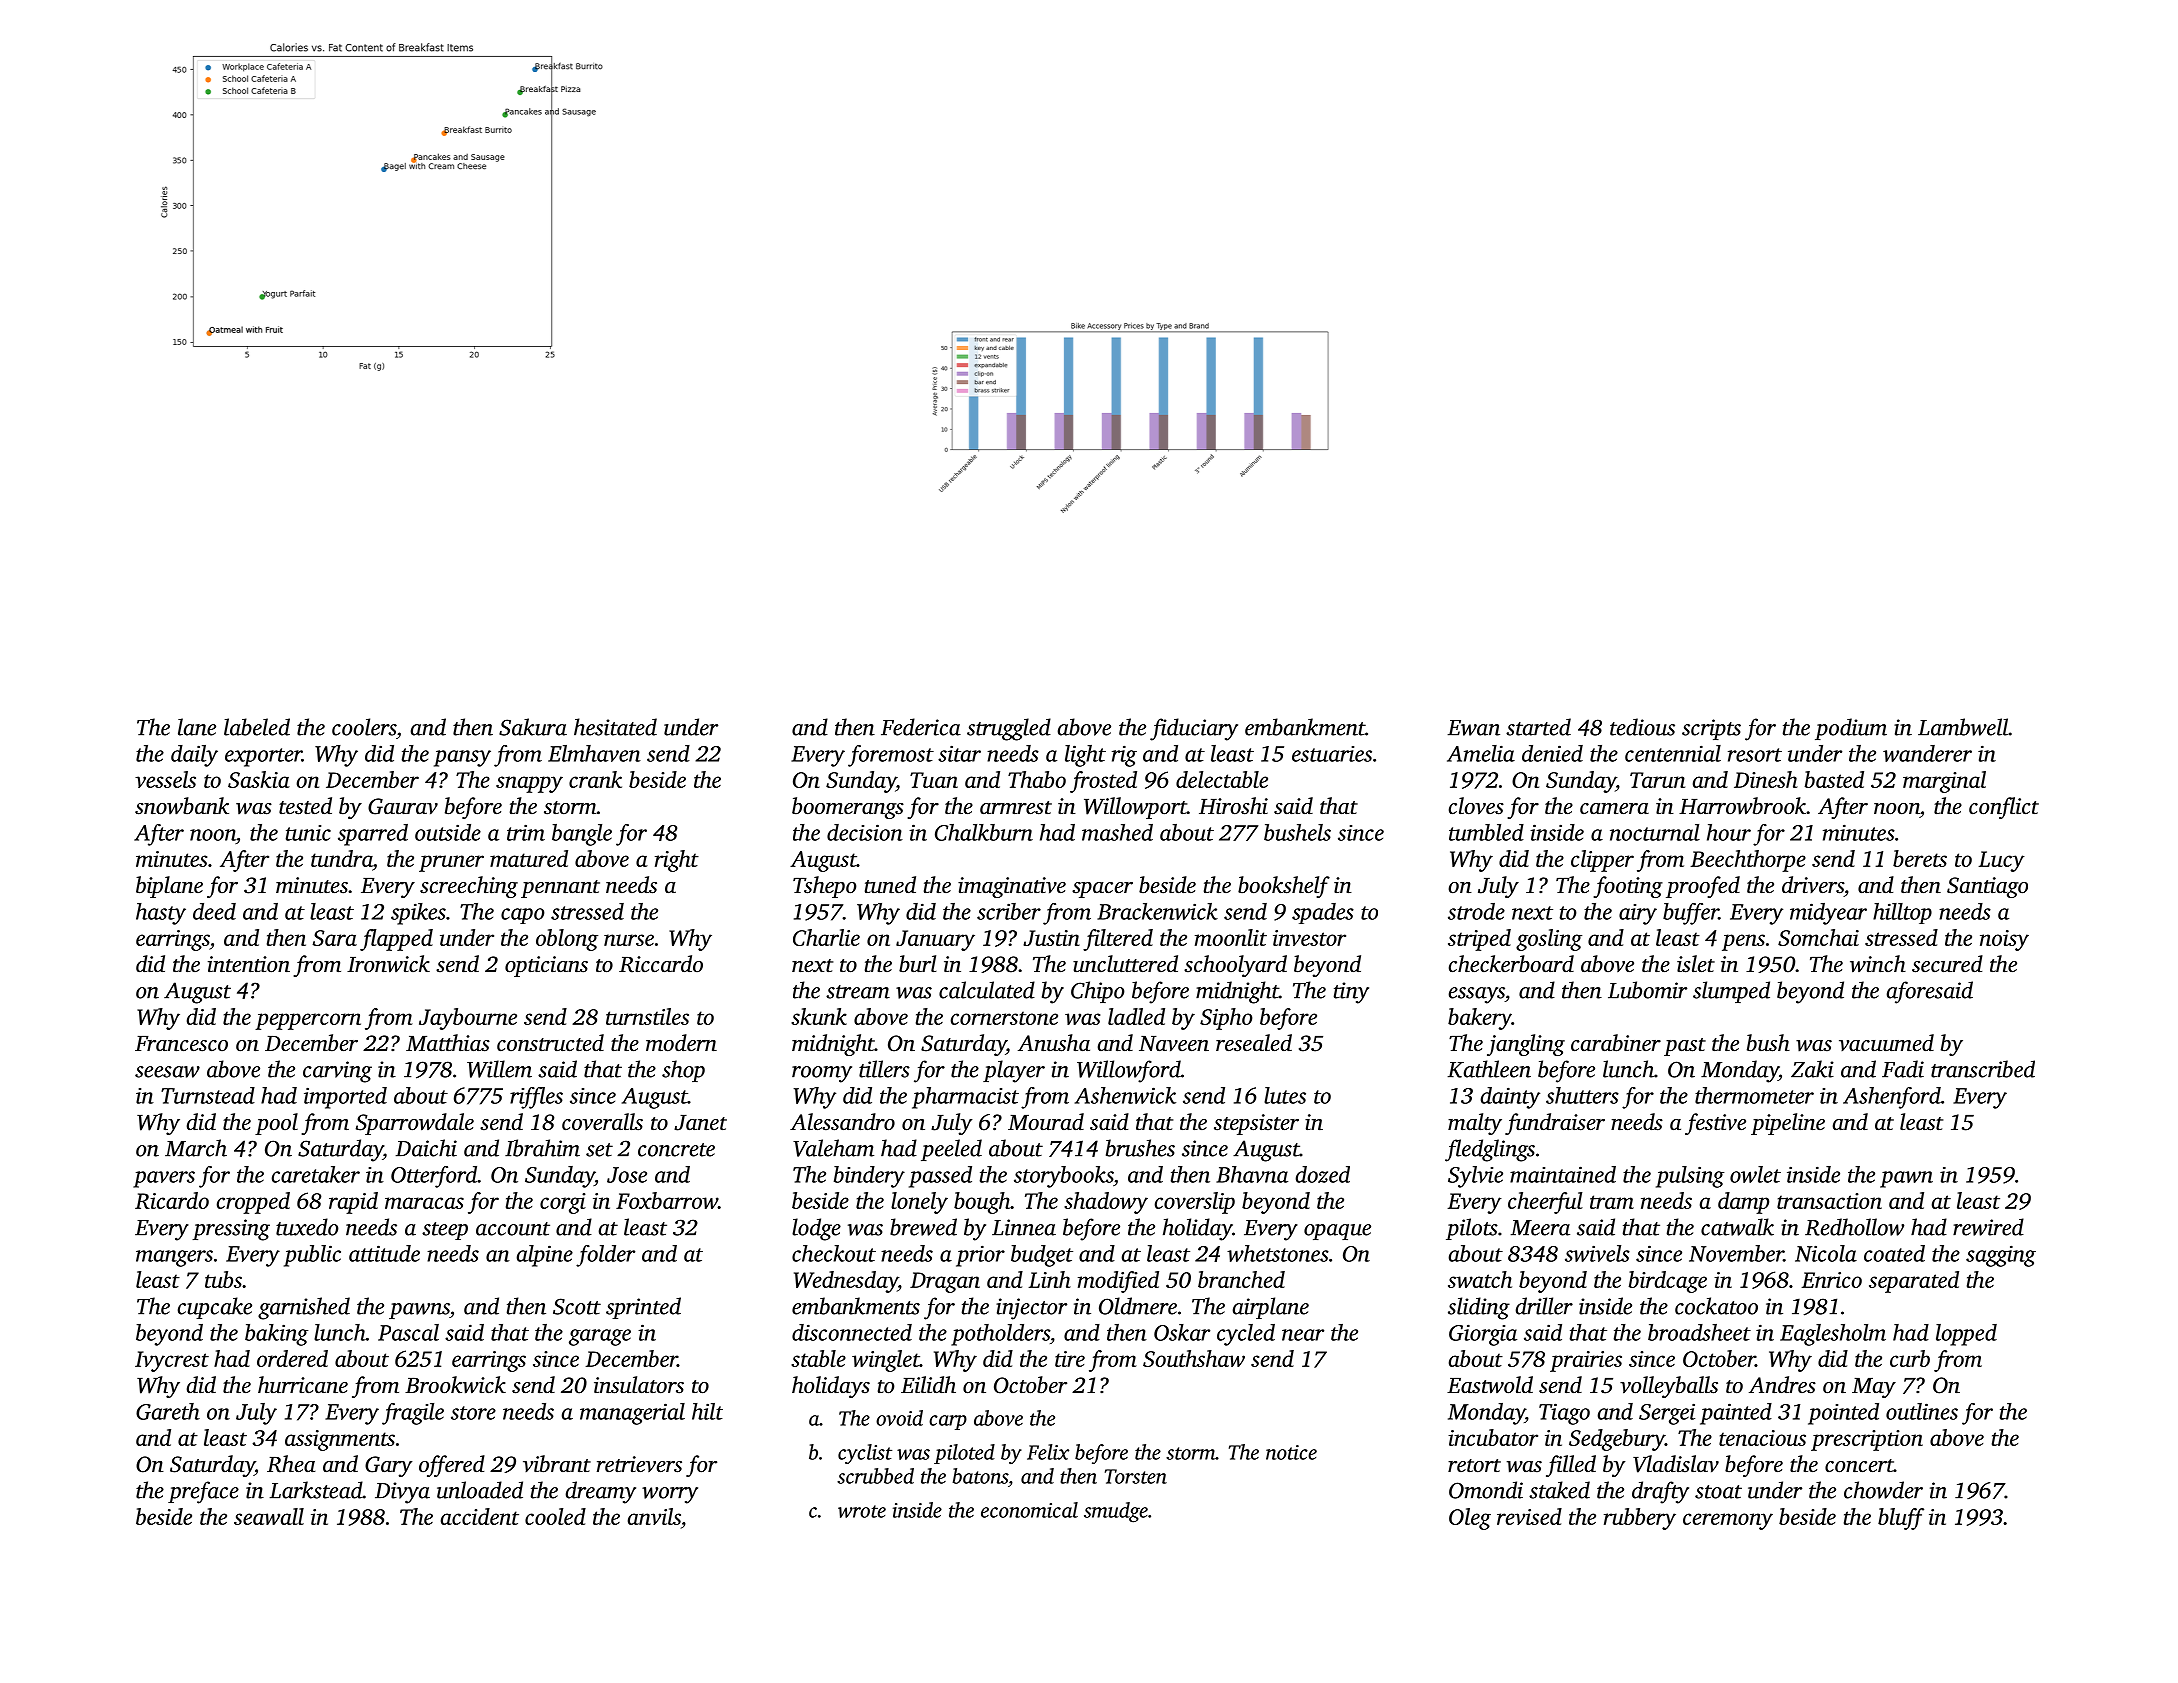 The width and height of the image is (2178, 1683). I want to click on calculated, so click(987, 990).
